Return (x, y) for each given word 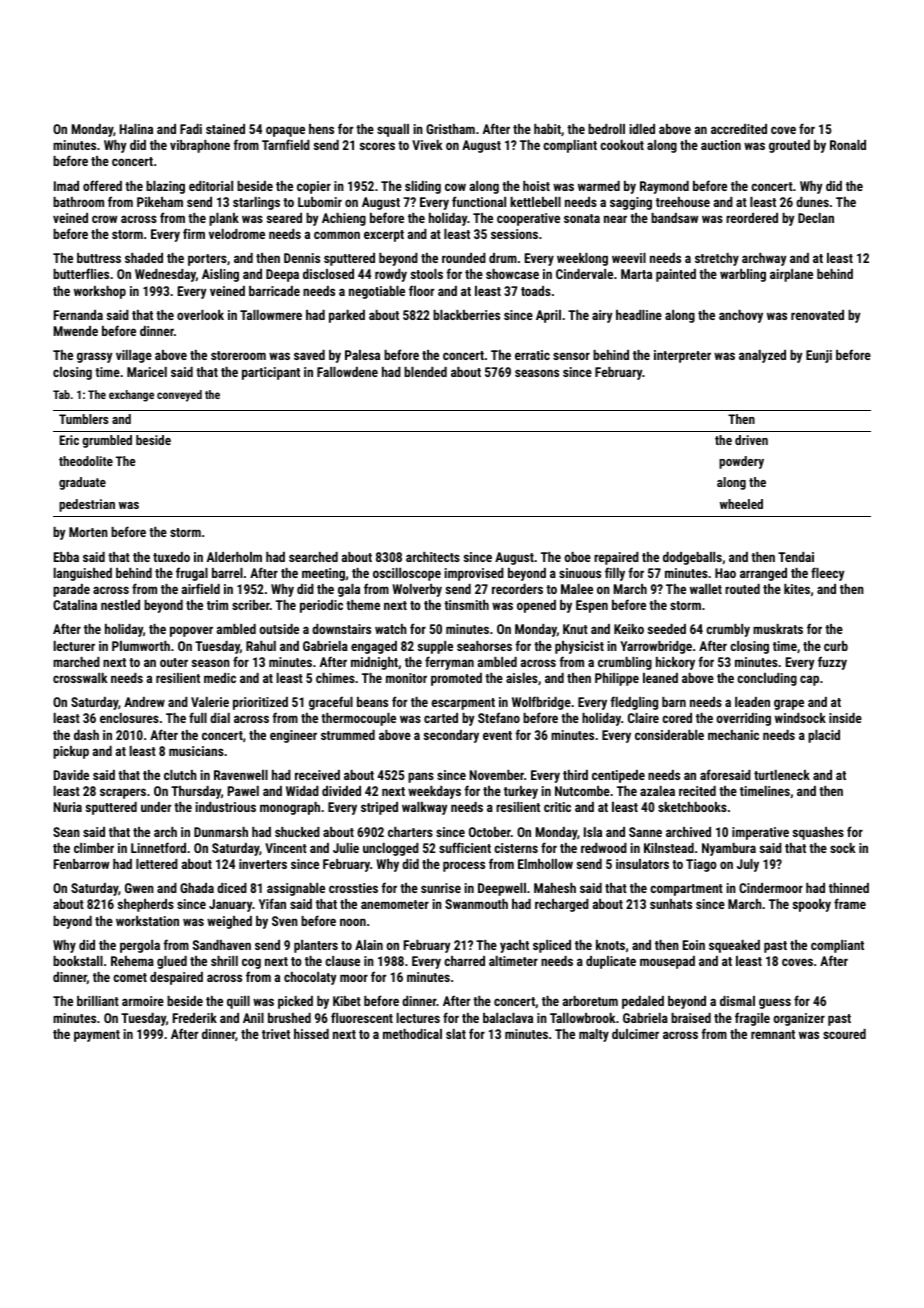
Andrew (144, 702)
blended (425, 372)
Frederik (195, 1018)
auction (721, 145)
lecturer (74, 646)
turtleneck (782, 775)
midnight (374, 663)
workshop (100, 292)
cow (455, 187)
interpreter (682, 356)
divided (341, 791)
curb (836, 646)
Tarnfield (286, 144)
